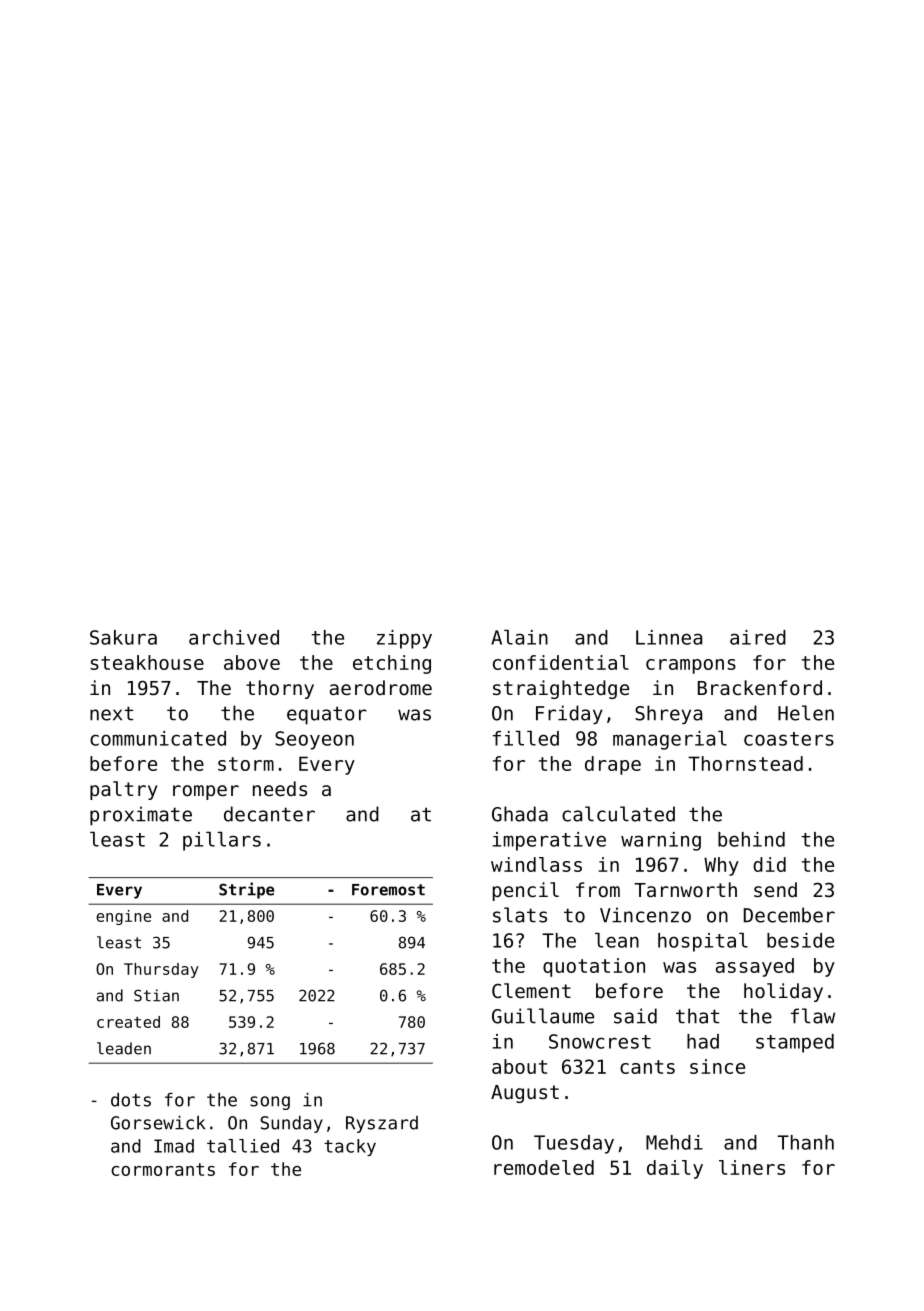 Image resolution: width=924 pixels, height=1311 pixels. I want to click on daily, so click(675, 1169).
